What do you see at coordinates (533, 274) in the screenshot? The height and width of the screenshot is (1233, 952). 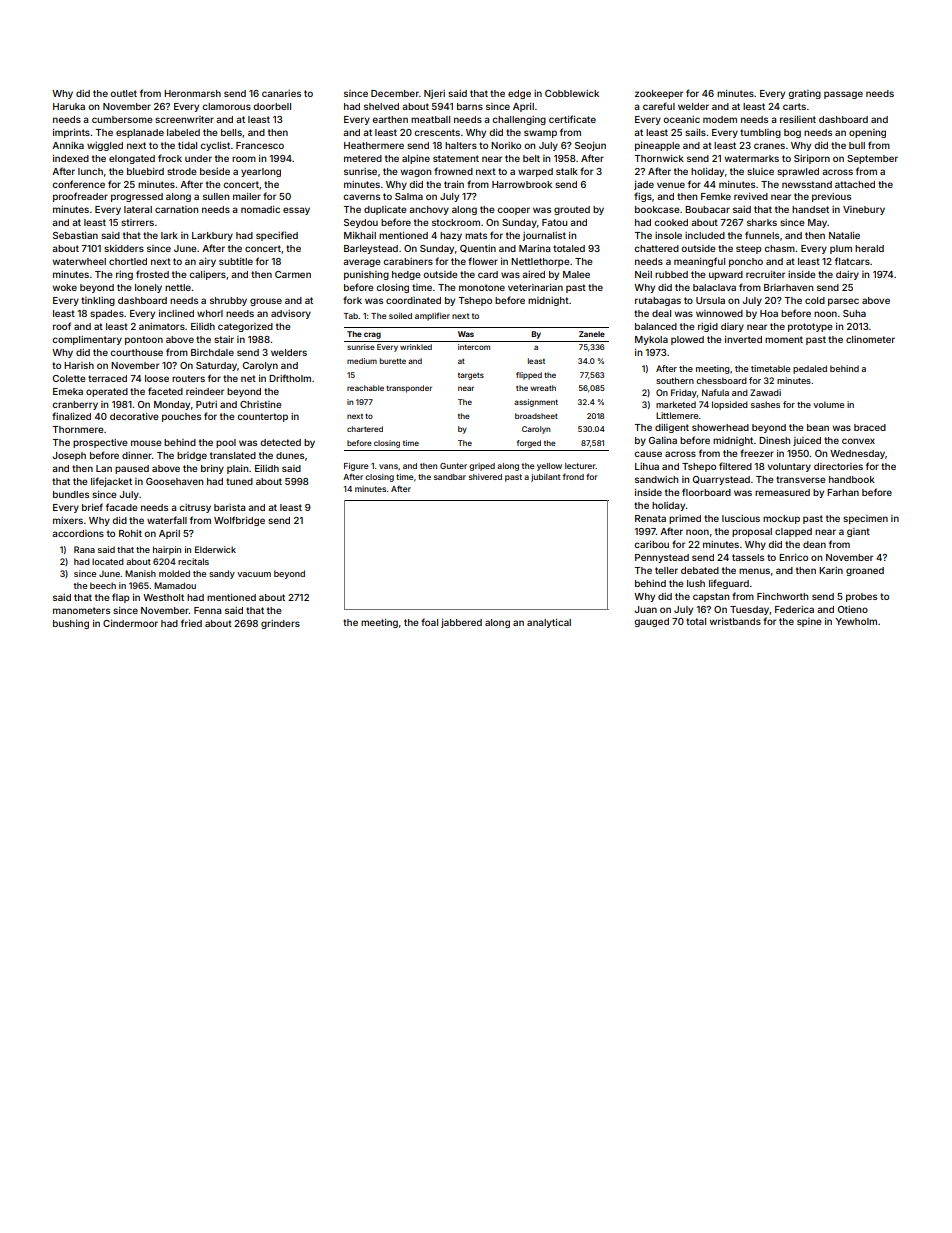 I see `aired` at bounding box center [533, 274].
